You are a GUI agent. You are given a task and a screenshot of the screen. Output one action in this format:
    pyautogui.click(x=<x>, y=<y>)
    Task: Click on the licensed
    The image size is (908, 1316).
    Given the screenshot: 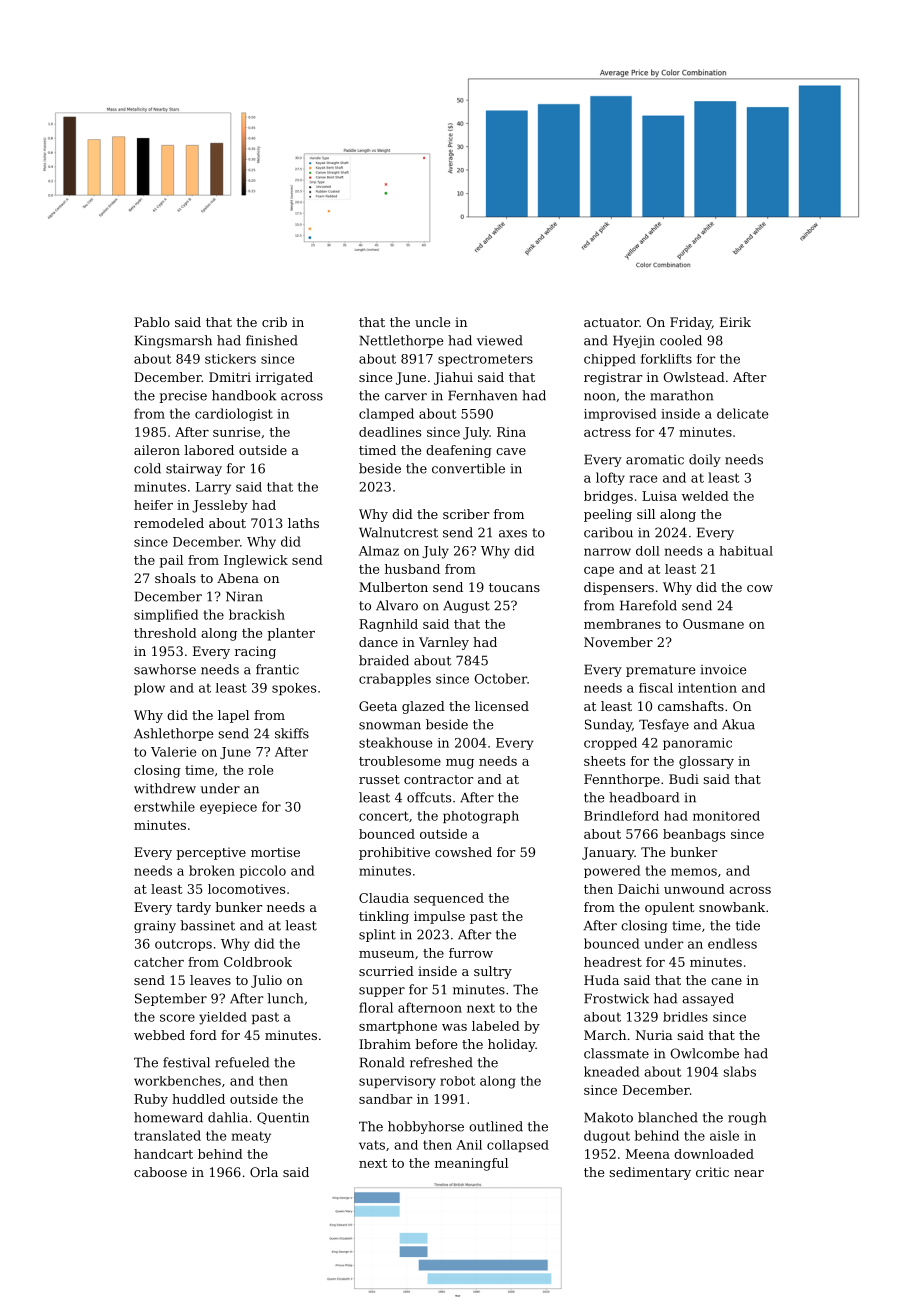 What is the action you would take?
    pyautogui.click(x=502, y=706)
